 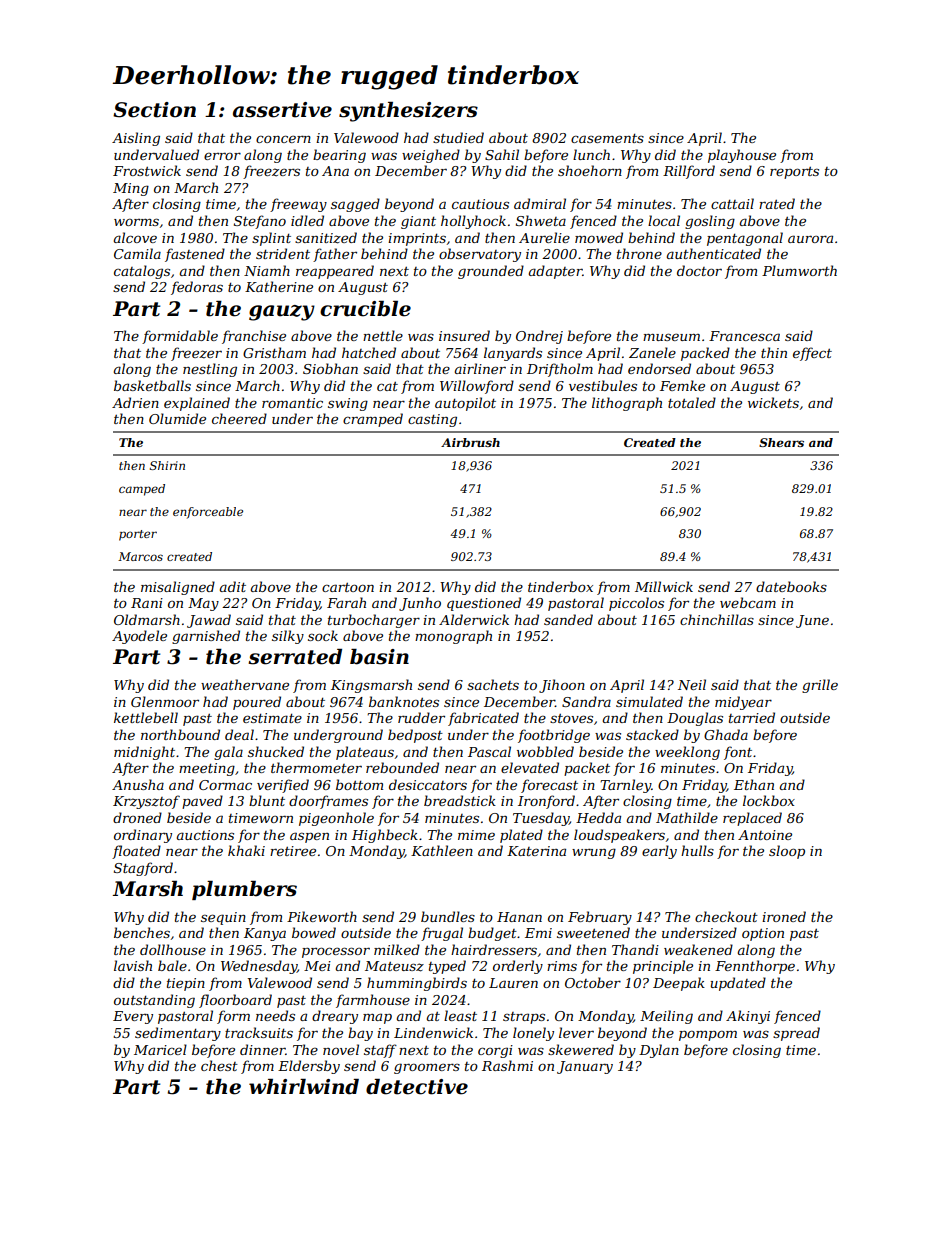 I want to click on studied, so click(x=458, y=137).
